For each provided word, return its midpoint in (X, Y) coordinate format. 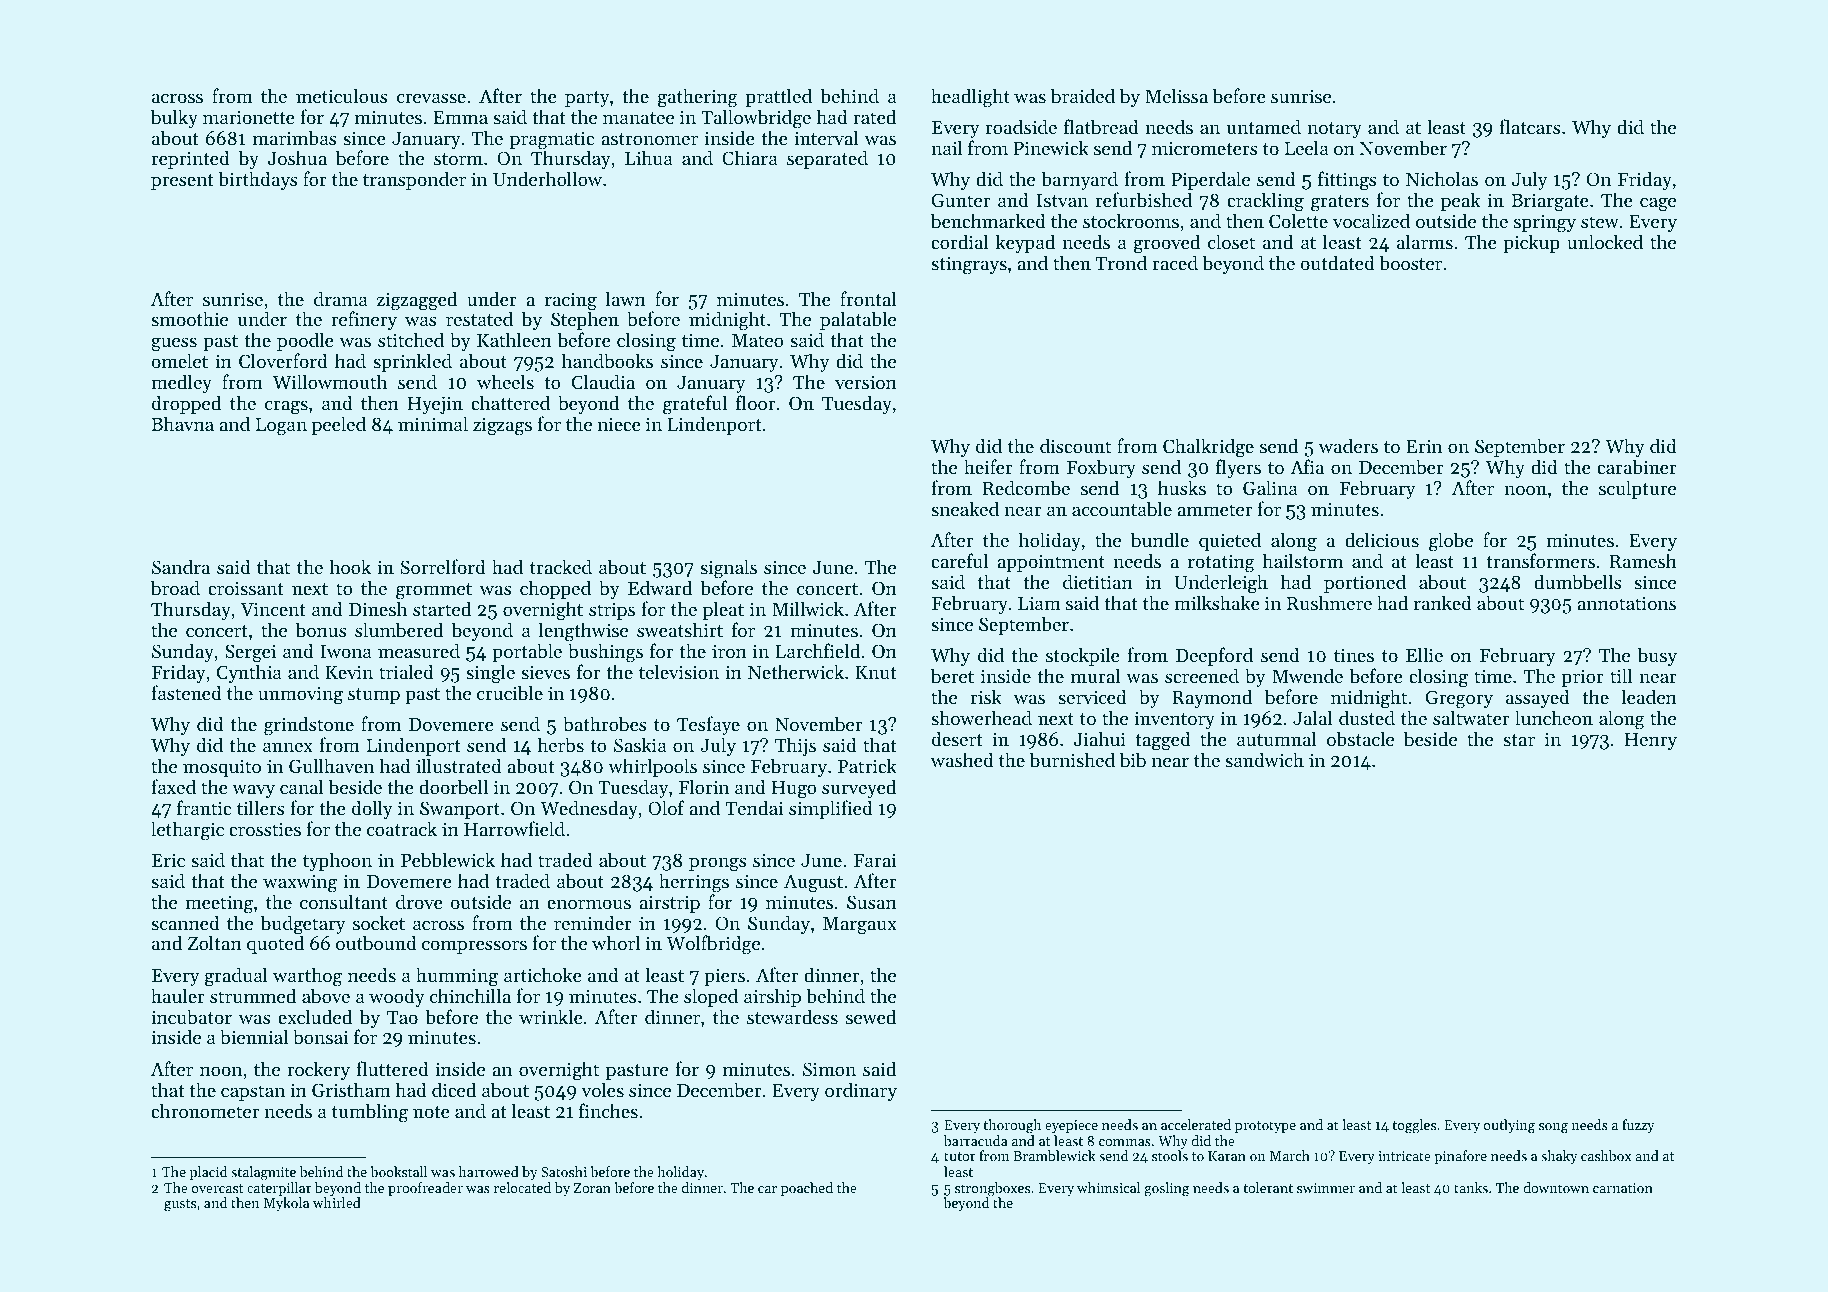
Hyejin (435, 405)
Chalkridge (1208, 448)
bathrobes (605, 724)
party (587, 99)
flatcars (1530, 126)
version (866, 382)
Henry (1651, 741)
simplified (831, 809)
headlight (970, 98)
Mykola (286, 1204)
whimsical (1108, 1187)
